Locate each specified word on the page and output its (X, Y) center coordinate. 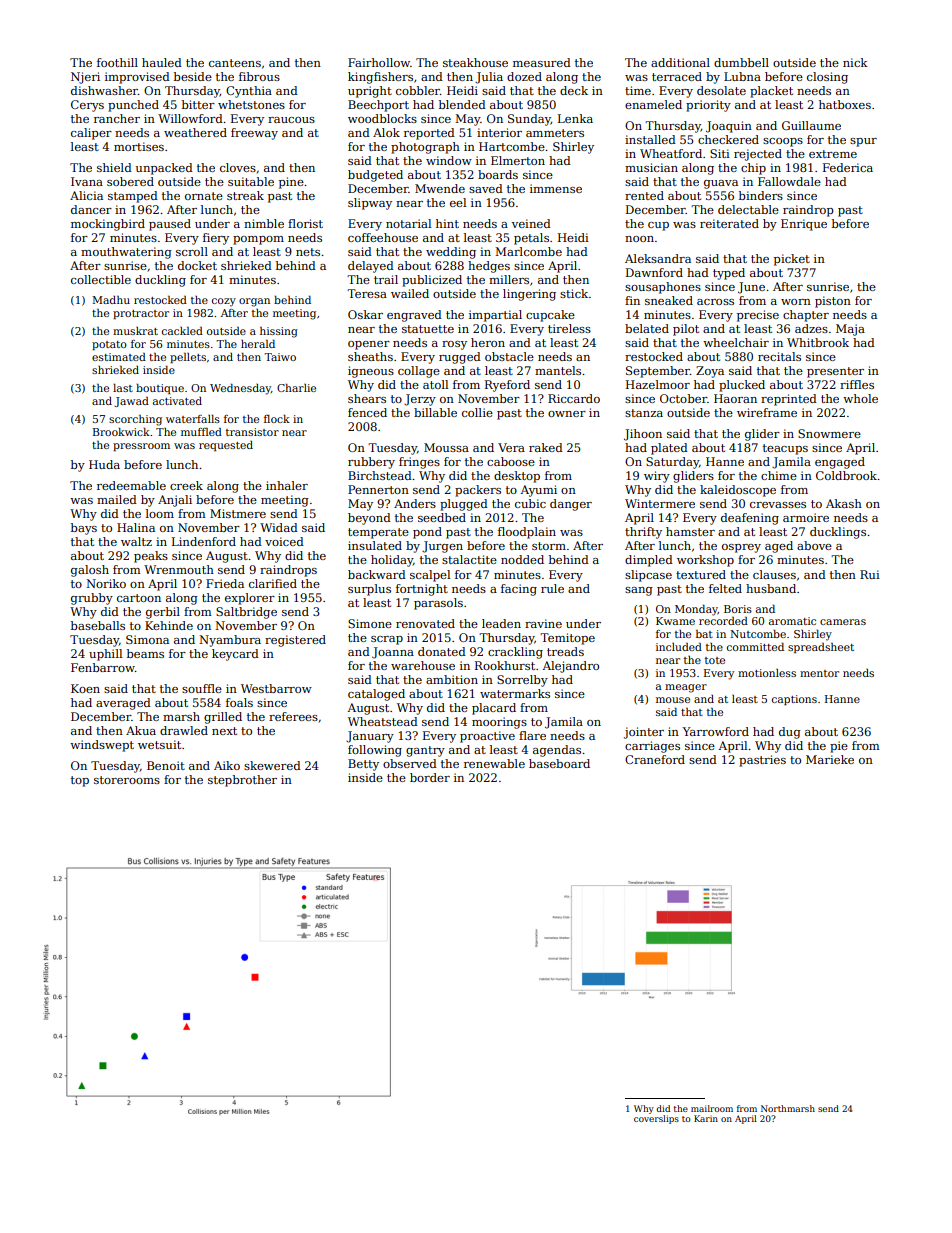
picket (792, 260)
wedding (451, 253)
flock (277, 419)
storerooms (127, 780)
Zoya (710, 372)
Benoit (166, 765)
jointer (644, 733)
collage (419, 372)
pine (291, 183)
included (679, 647)
